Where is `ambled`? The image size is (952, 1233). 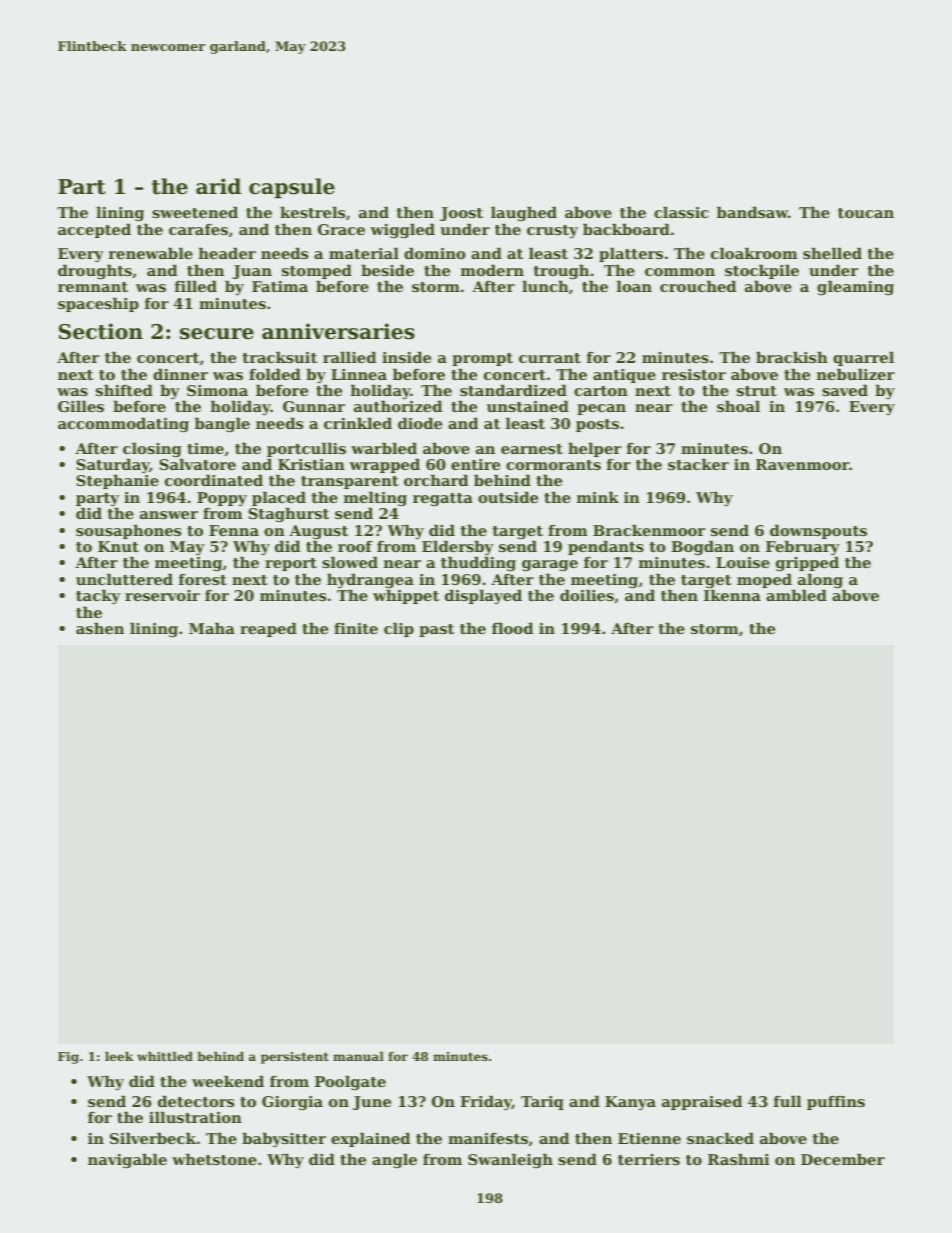
ambled is located at coordinates (796, 595).
